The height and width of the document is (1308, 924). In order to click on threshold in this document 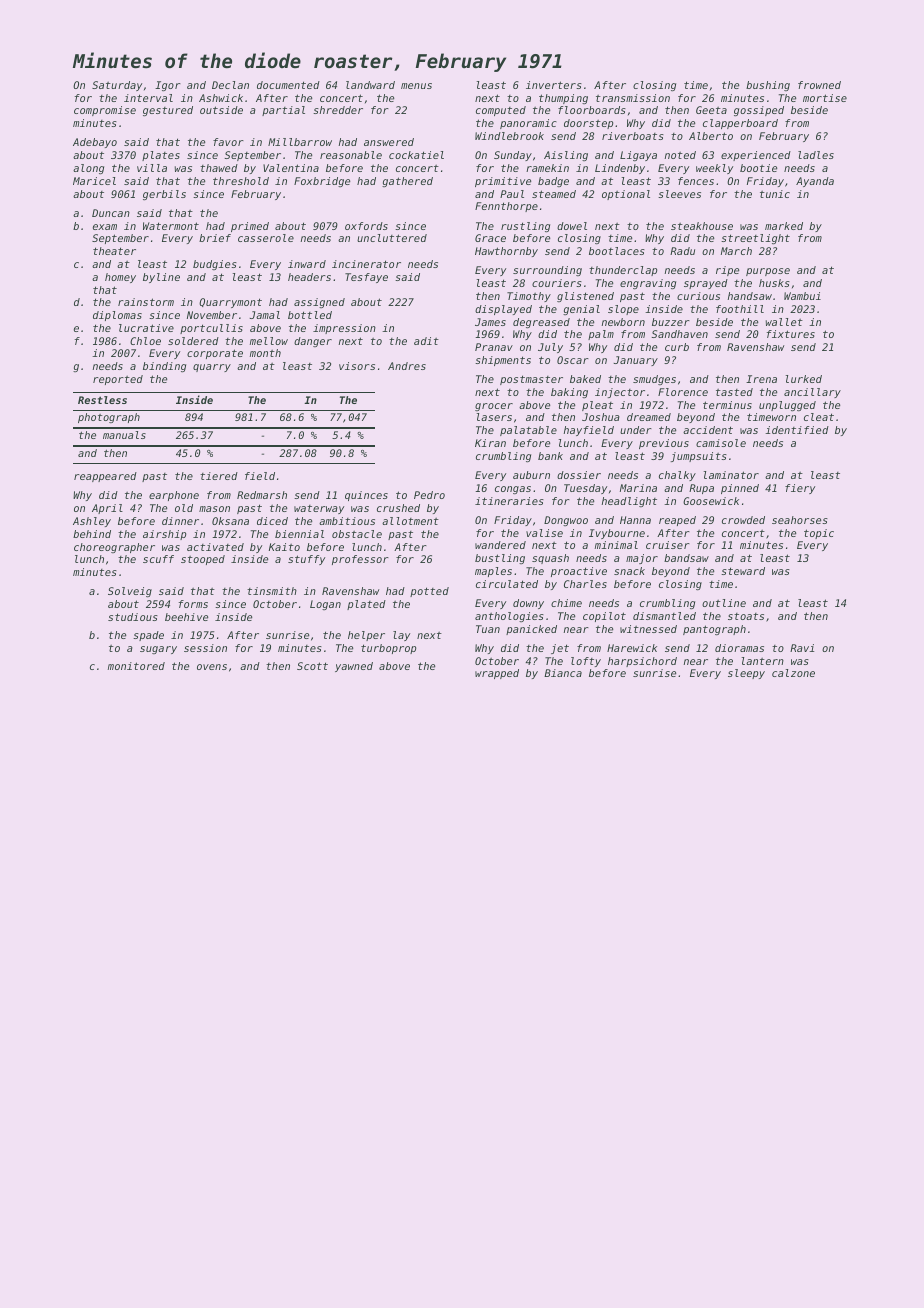, I will do `click(241, 181)`.
